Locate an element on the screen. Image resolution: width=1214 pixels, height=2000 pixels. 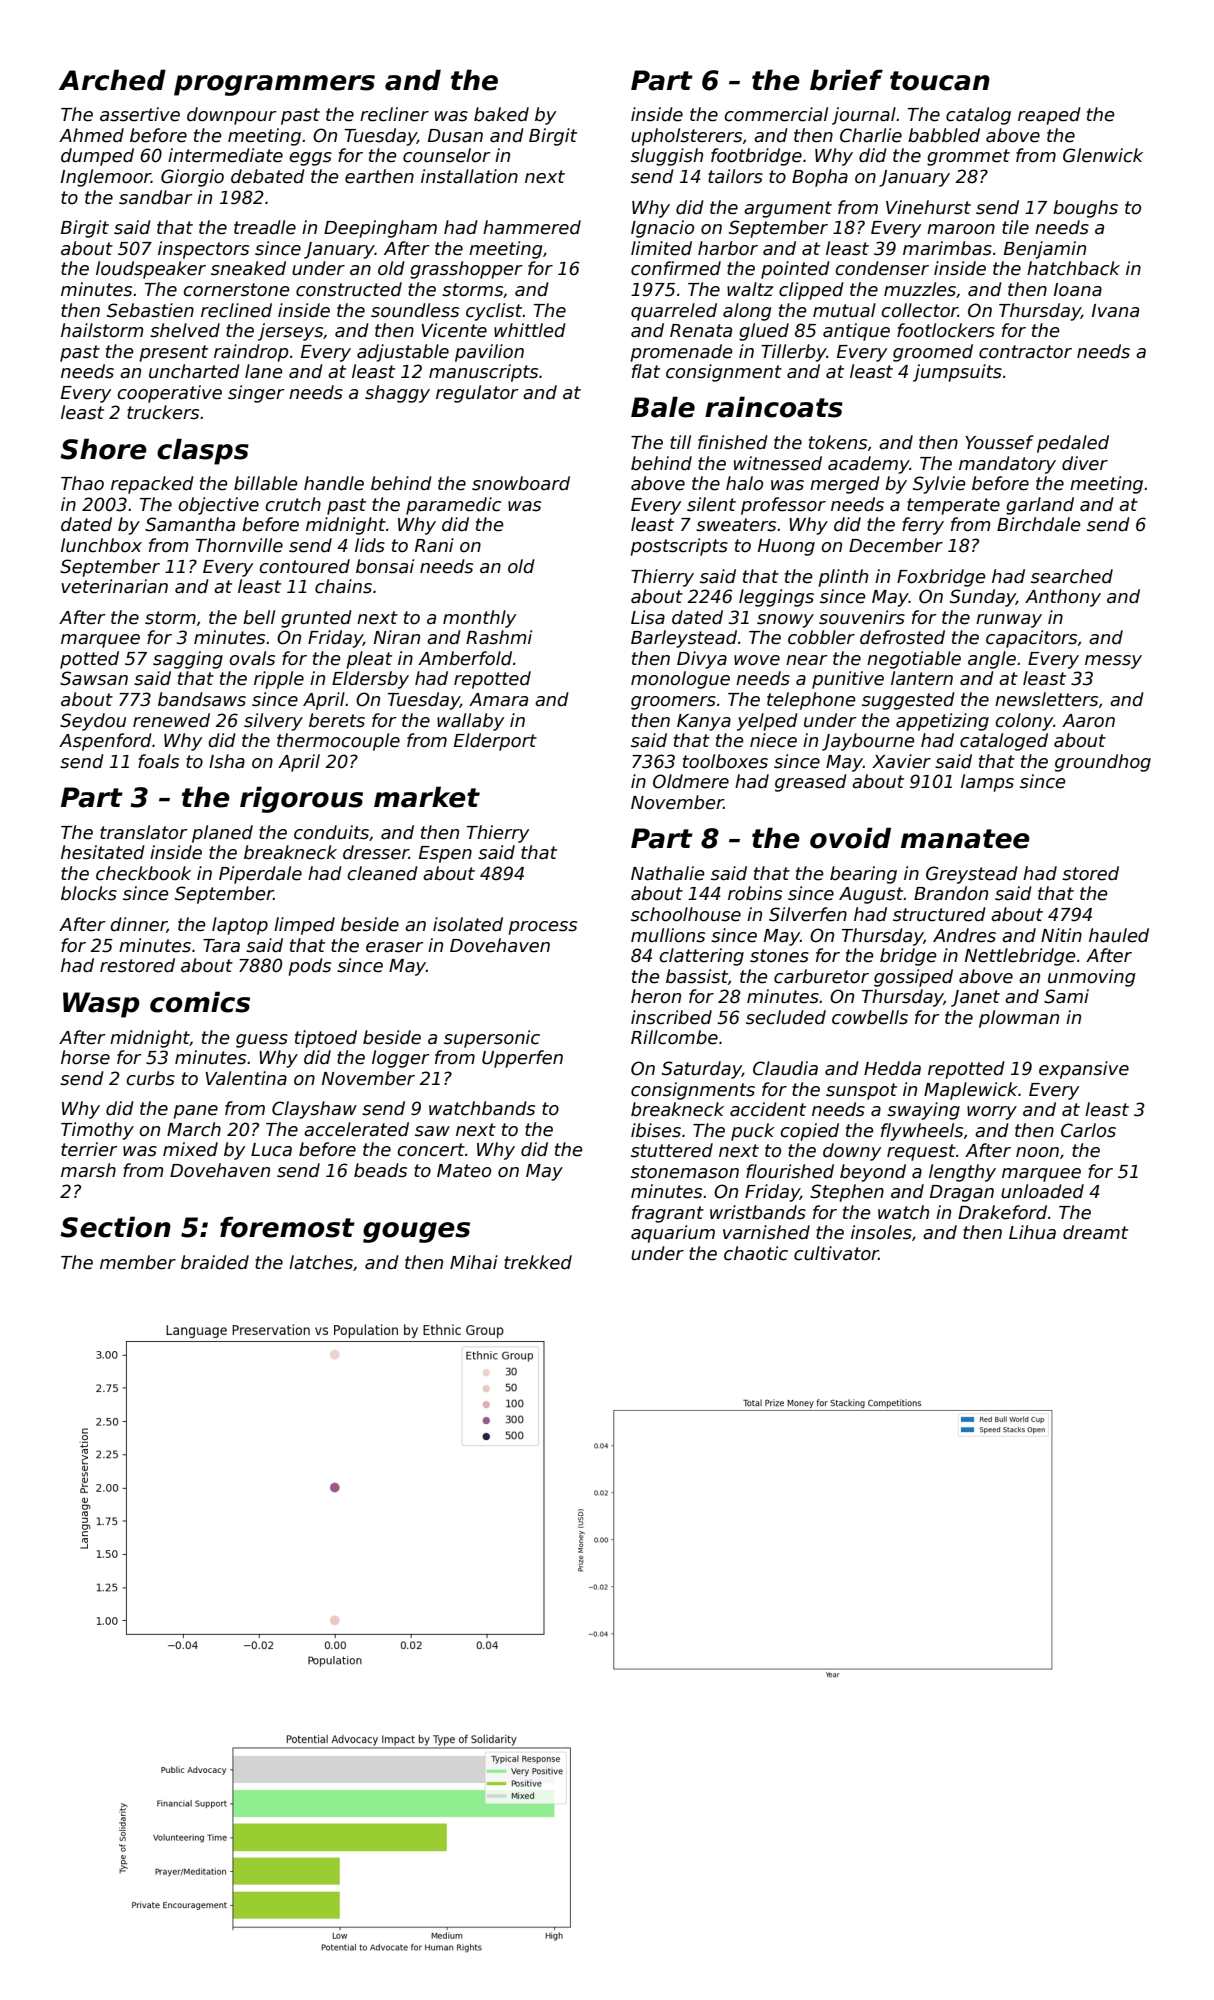
eggs is located at coordinates (310, 159).
